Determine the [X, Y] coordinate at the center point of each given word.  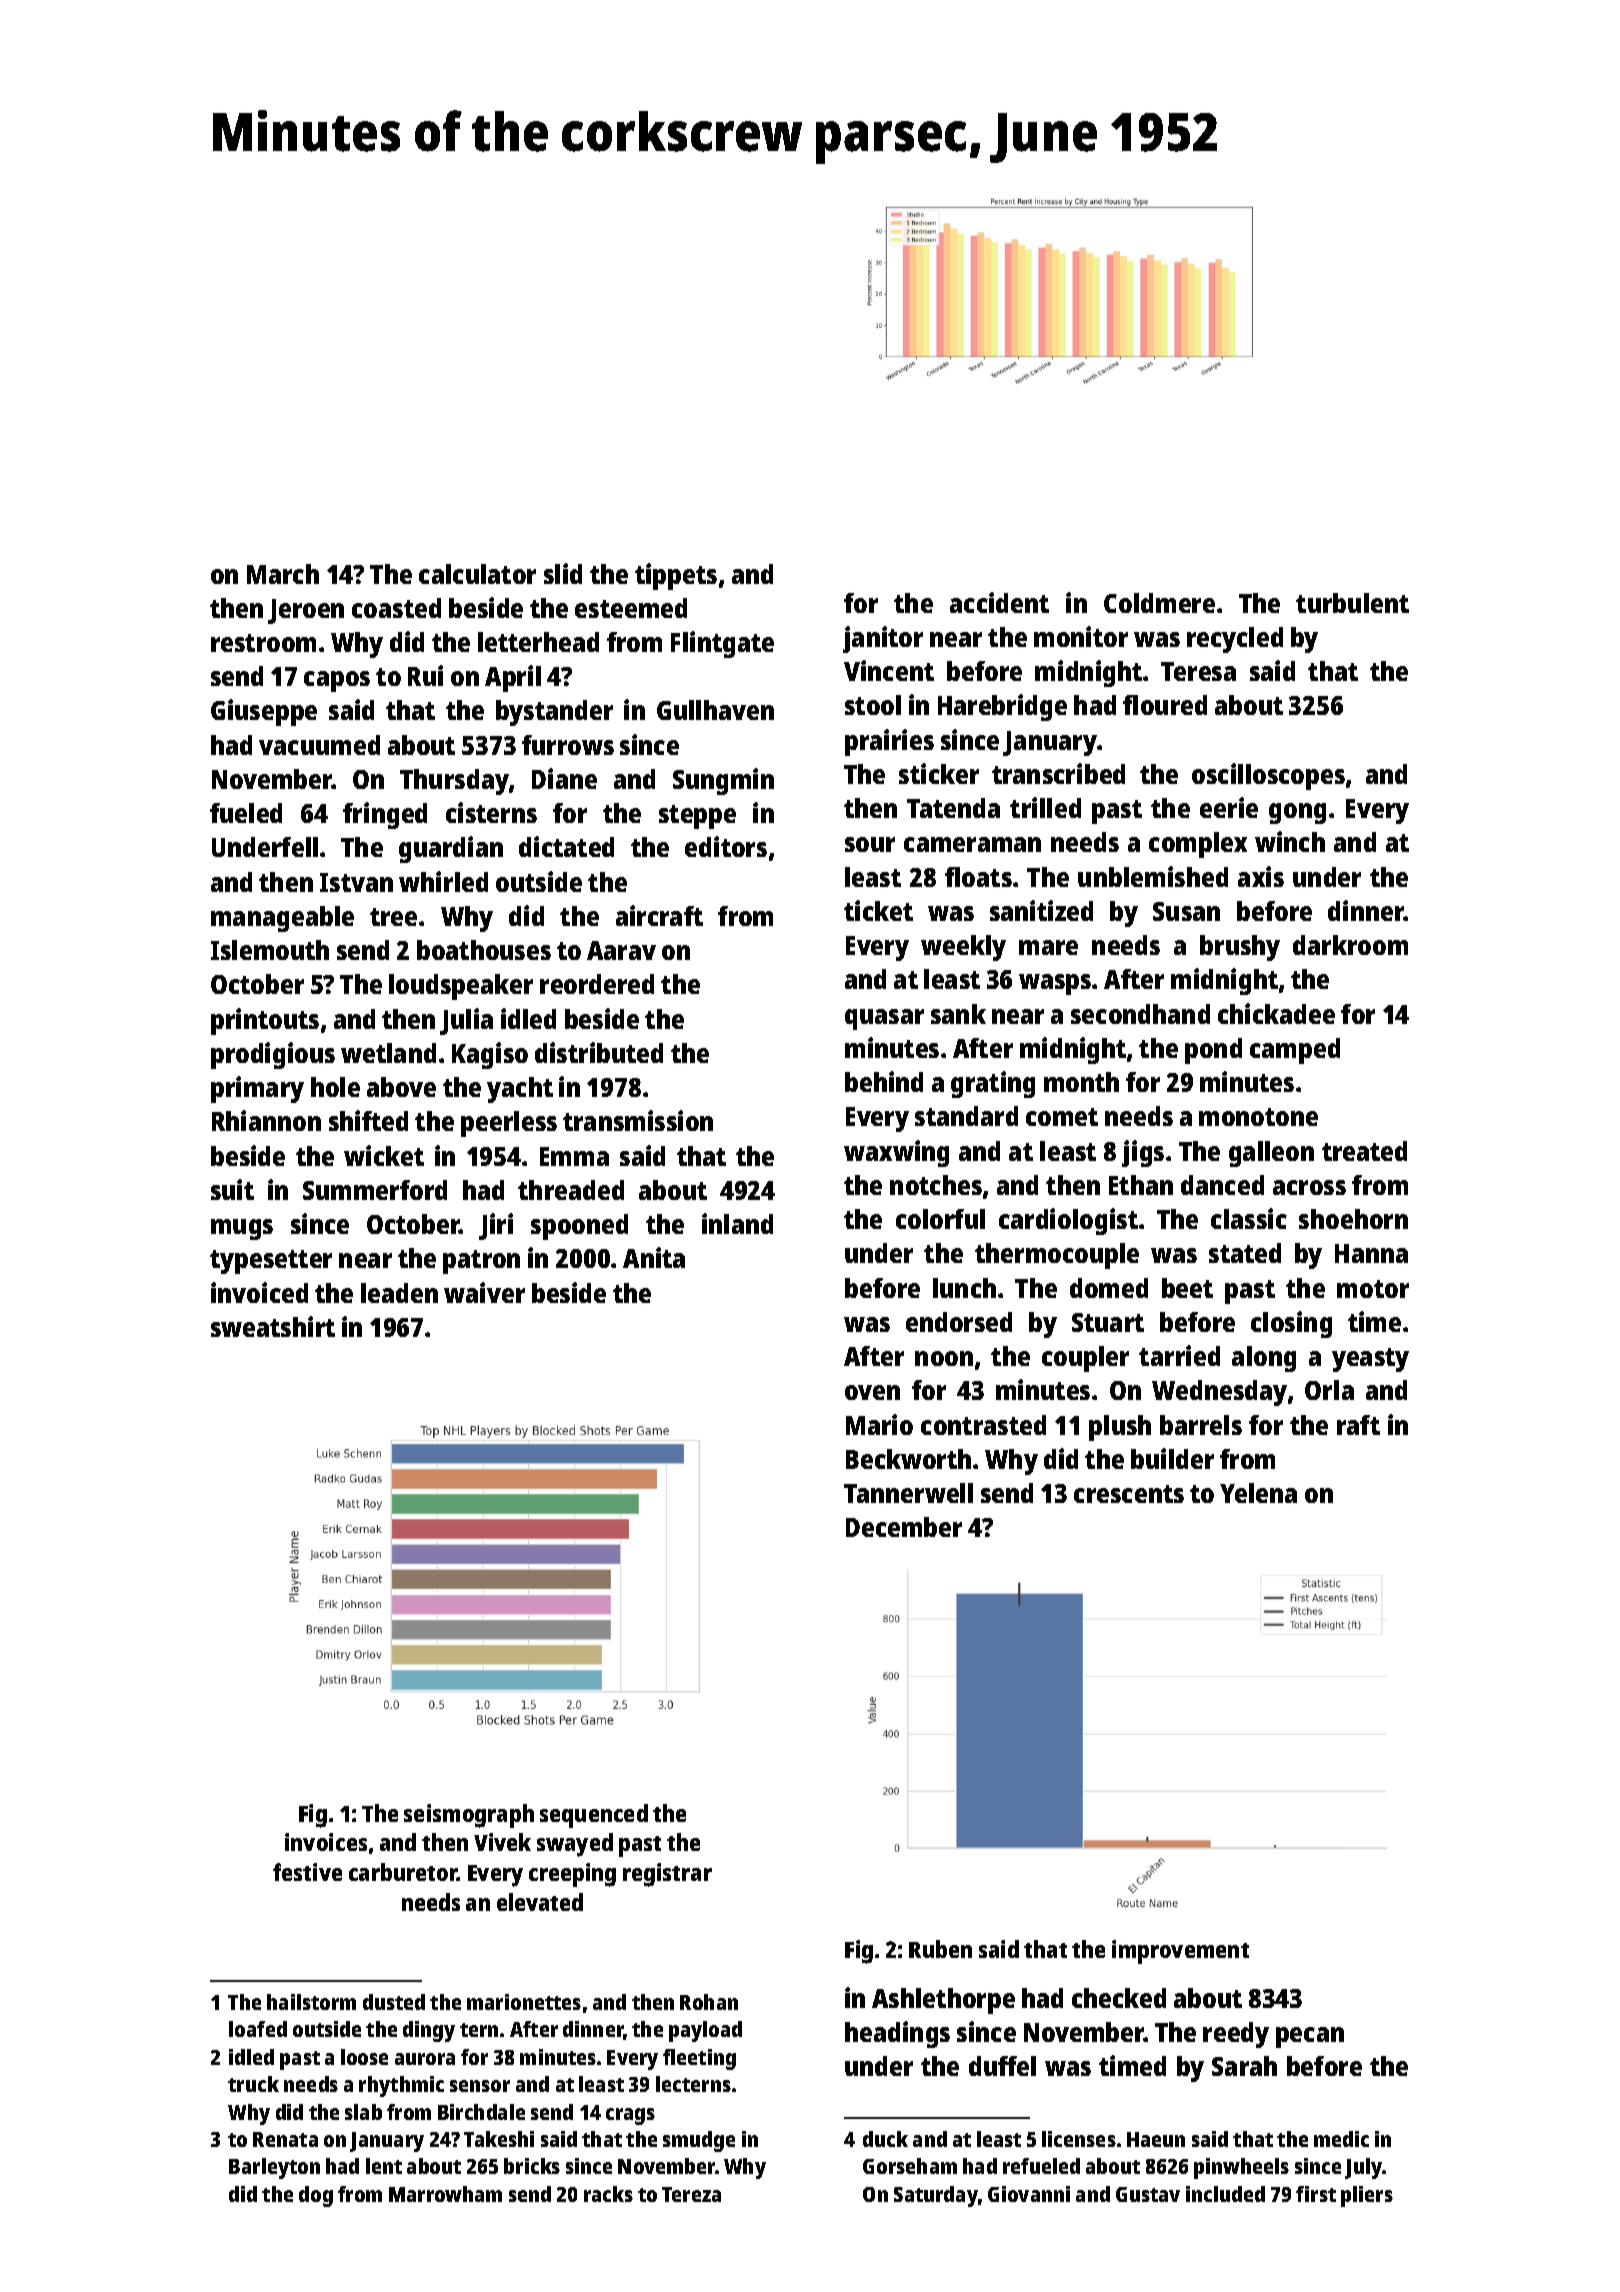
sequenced [594, 1816]
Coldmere [1159, 603]
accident [999, 602]
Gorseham [910, 2166]
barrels [1201, 1425]
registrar [667, 1875]
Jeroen [306, 611]
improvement [1180, 1952]
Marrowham [445, 2194]
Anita [654, 1257]
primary [257, 1089]
